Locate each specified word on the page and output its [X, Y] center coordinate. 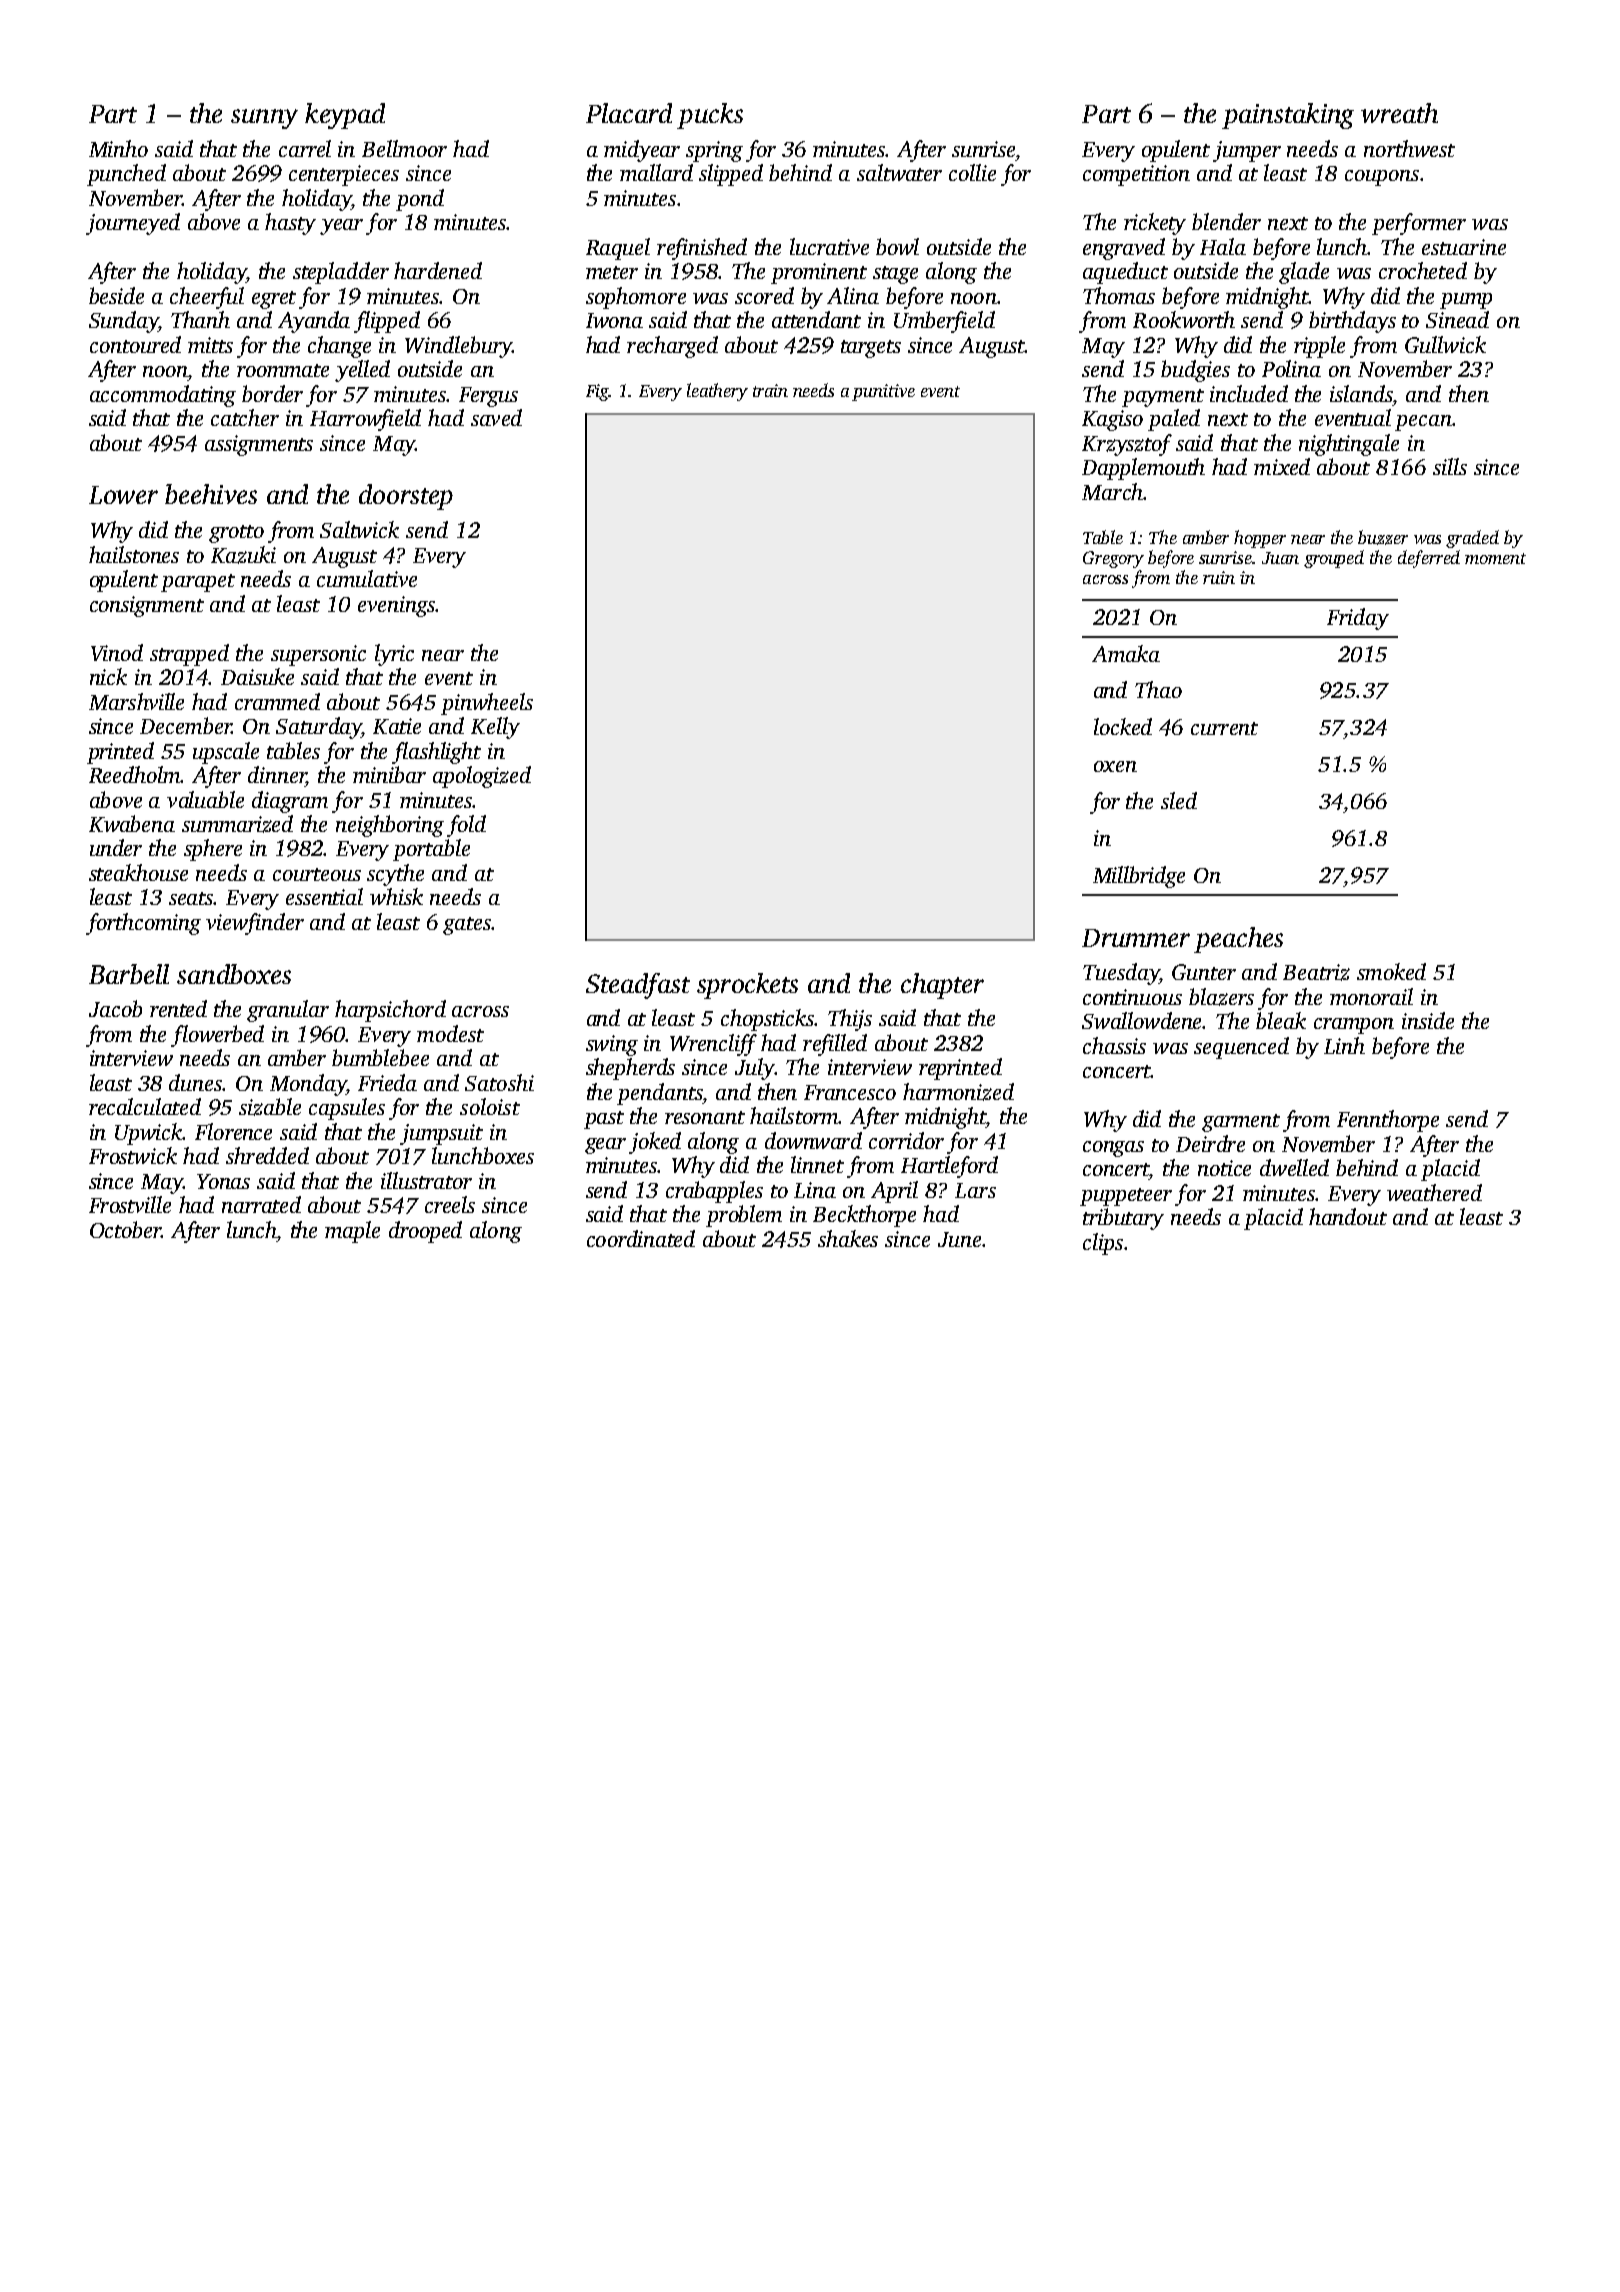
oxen [1115, 766]
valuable [205, 799]
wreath [1399, 113]
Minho [118, 148]
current [1224, 728]
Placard [629, 113]
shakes [848, 1238]
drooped [425, 1232]
